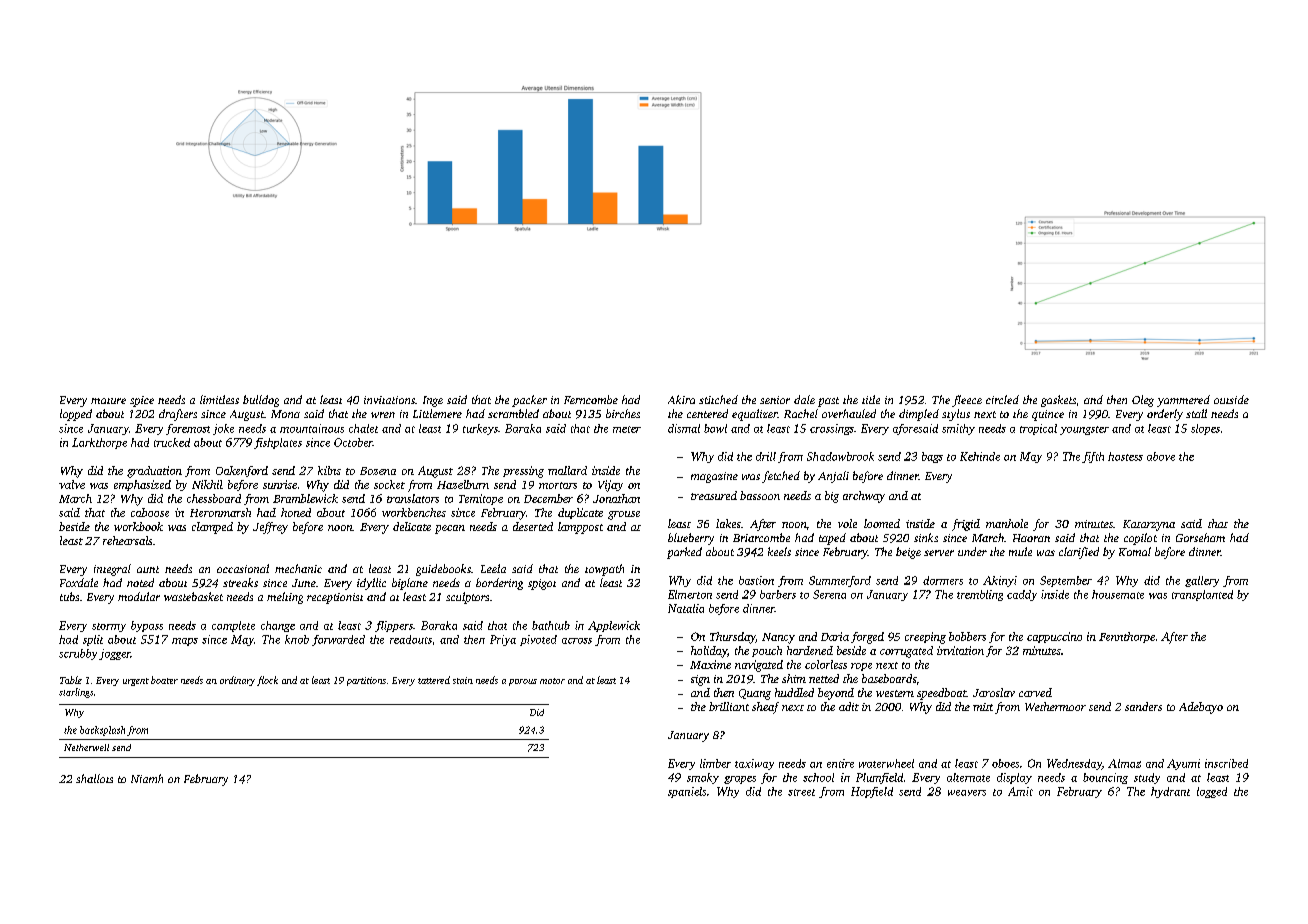  What do you see at coordinates (102, 731) in the image?
I see `backsplash` at bounding box center [102, 731].
